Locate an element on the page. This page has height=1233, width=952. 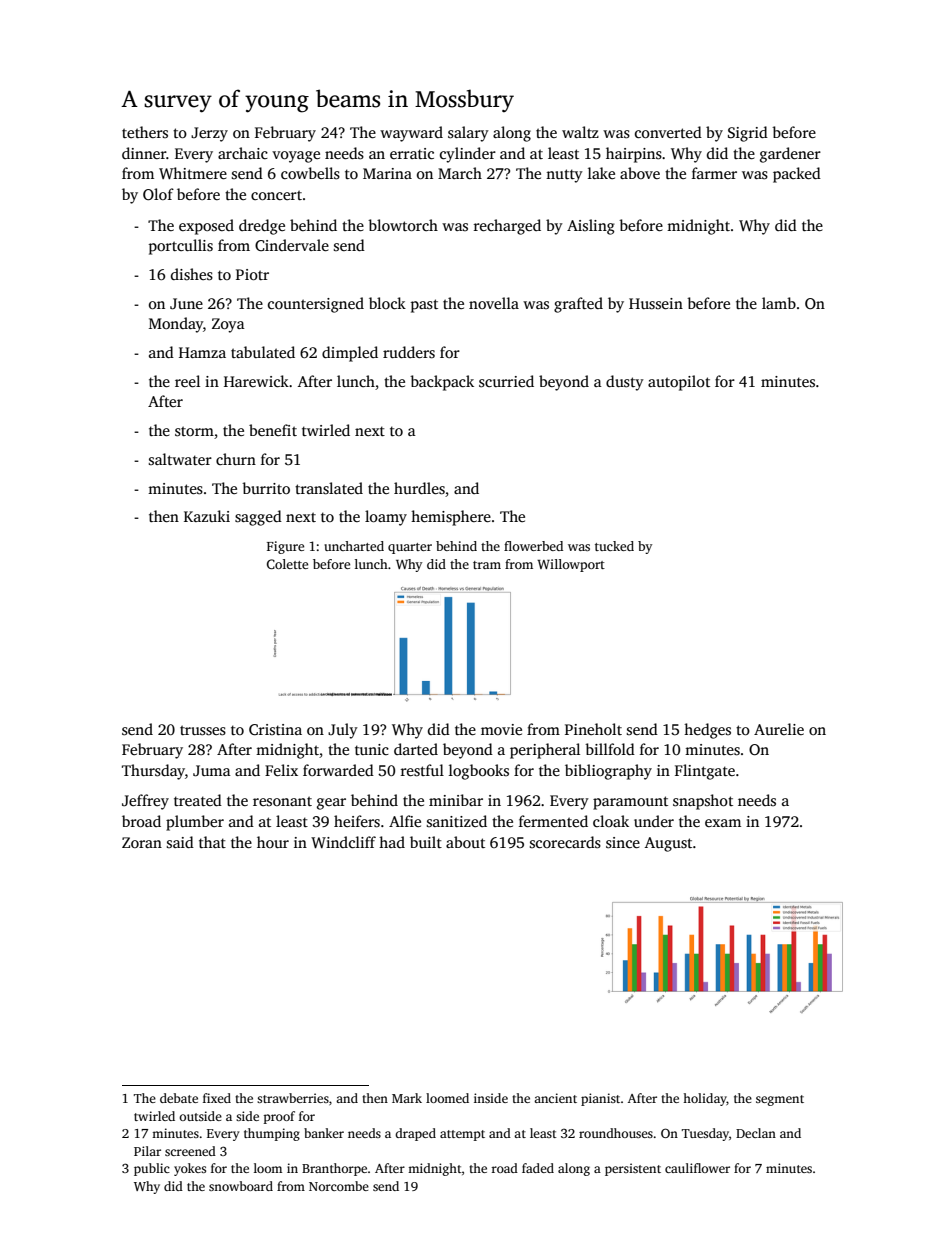
salary is located at coordinates (468, 134).
